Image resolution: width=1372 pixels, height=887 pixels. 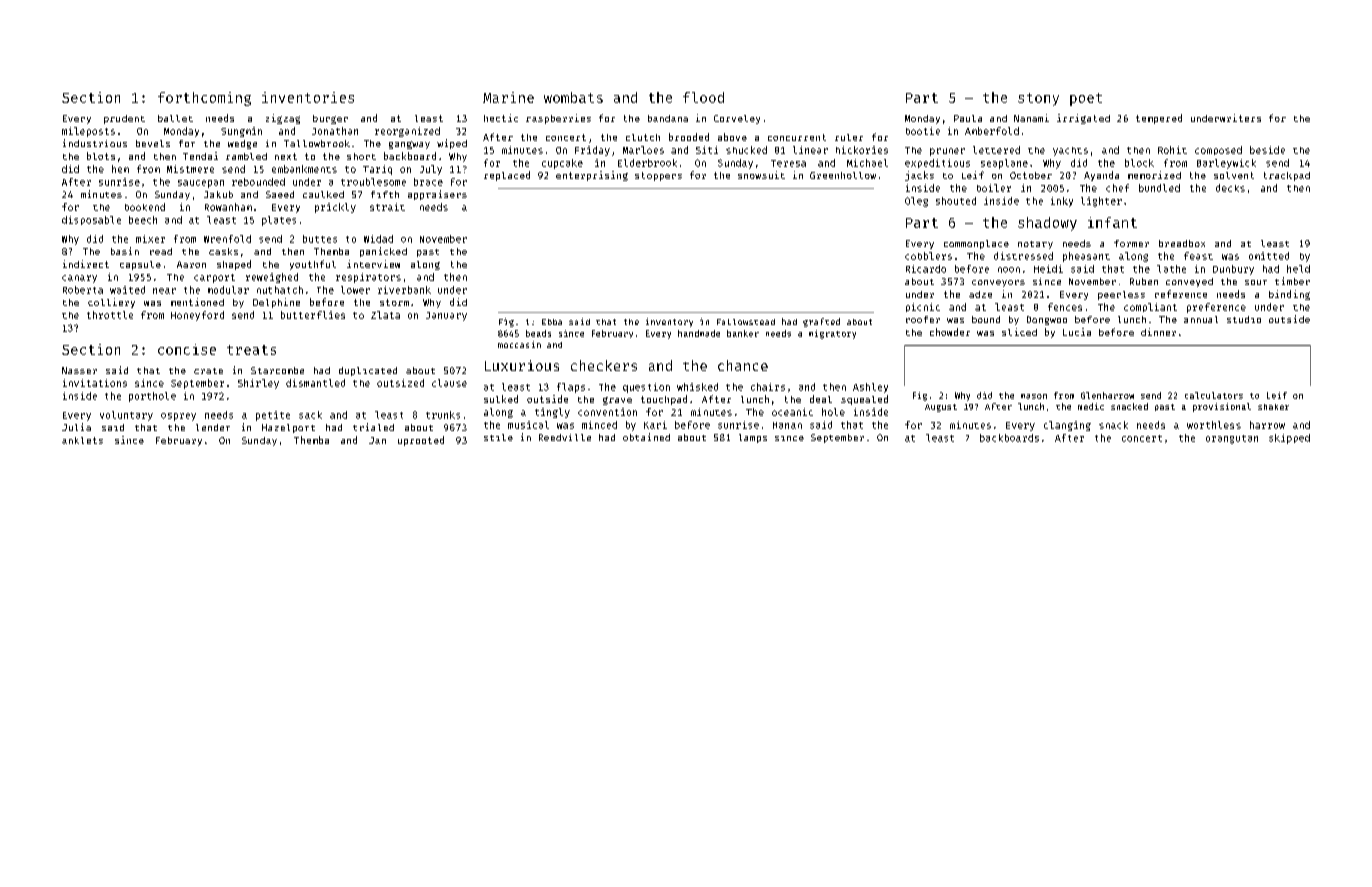 What do you see at coordinates (1112, 222) in the document?
I see `infant` at bounding box center [1112, 222].
